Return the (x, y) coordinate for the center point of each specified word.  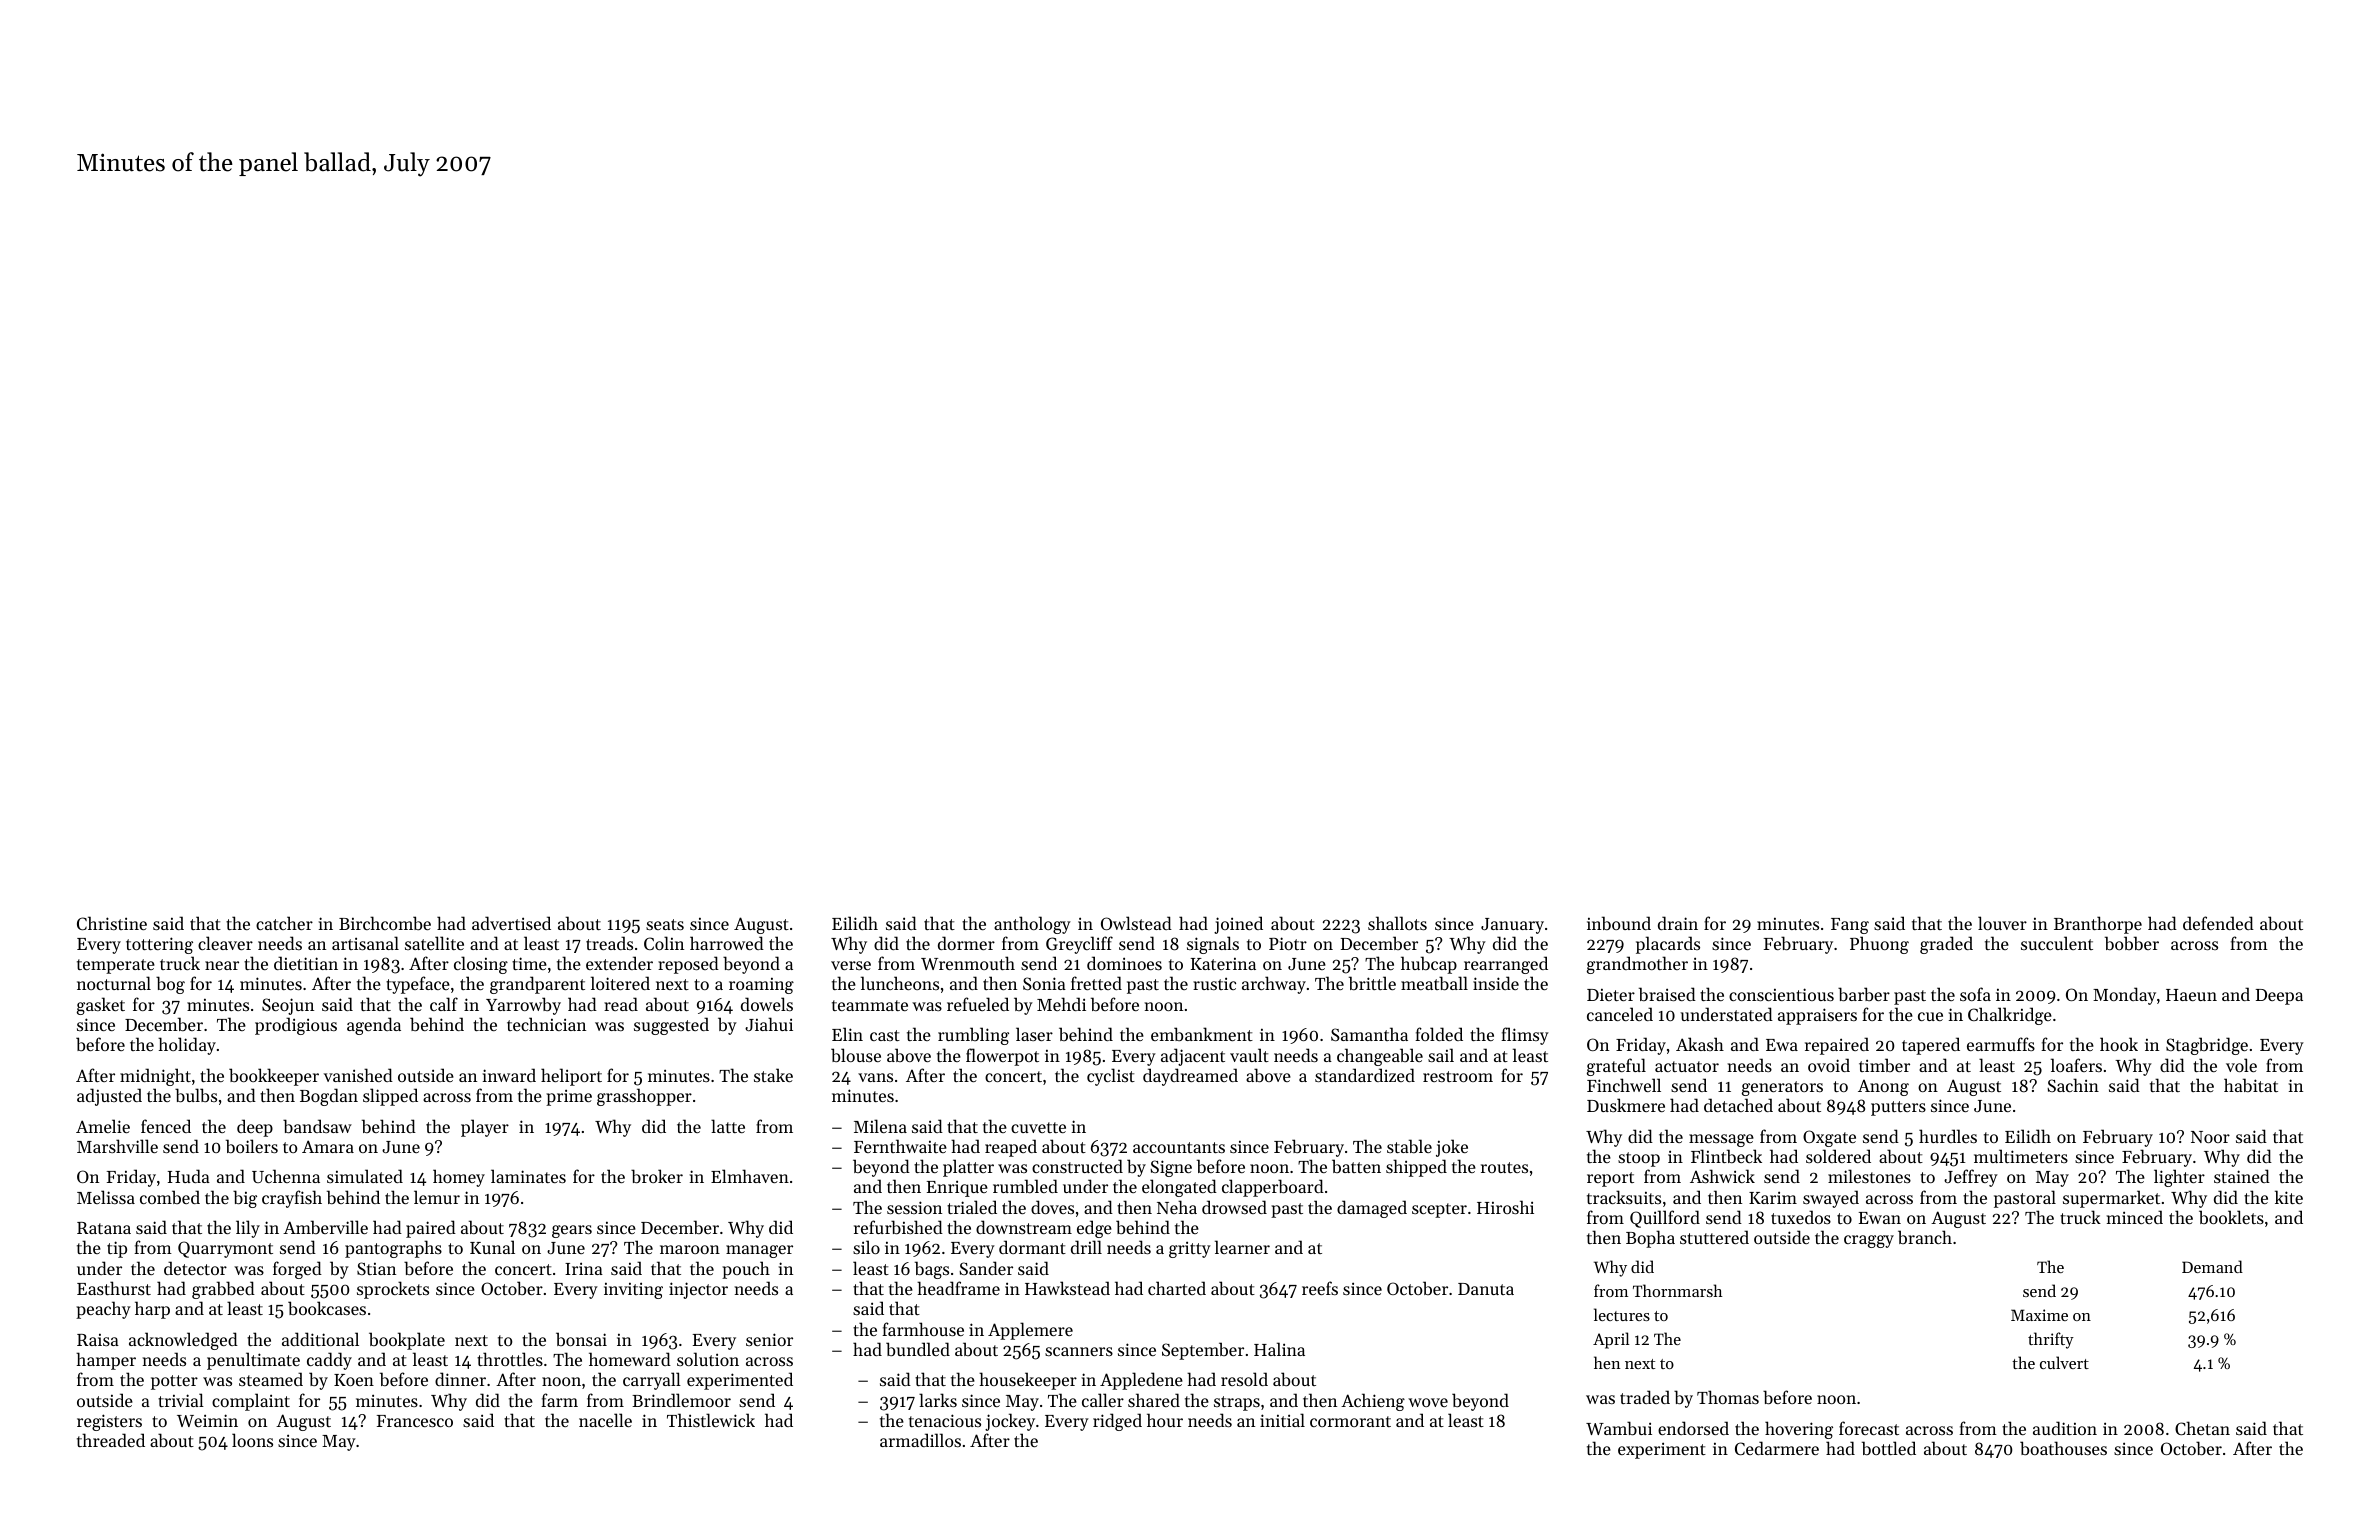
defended (2218, 923)
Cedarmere (1777, 1448)
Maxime (2039, 1315)
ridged (1117, 1422)
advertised (511, 923)
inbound (1619, 923)
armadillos (920, 1440)
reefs (1320, 1288)
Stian (376, 1268)
